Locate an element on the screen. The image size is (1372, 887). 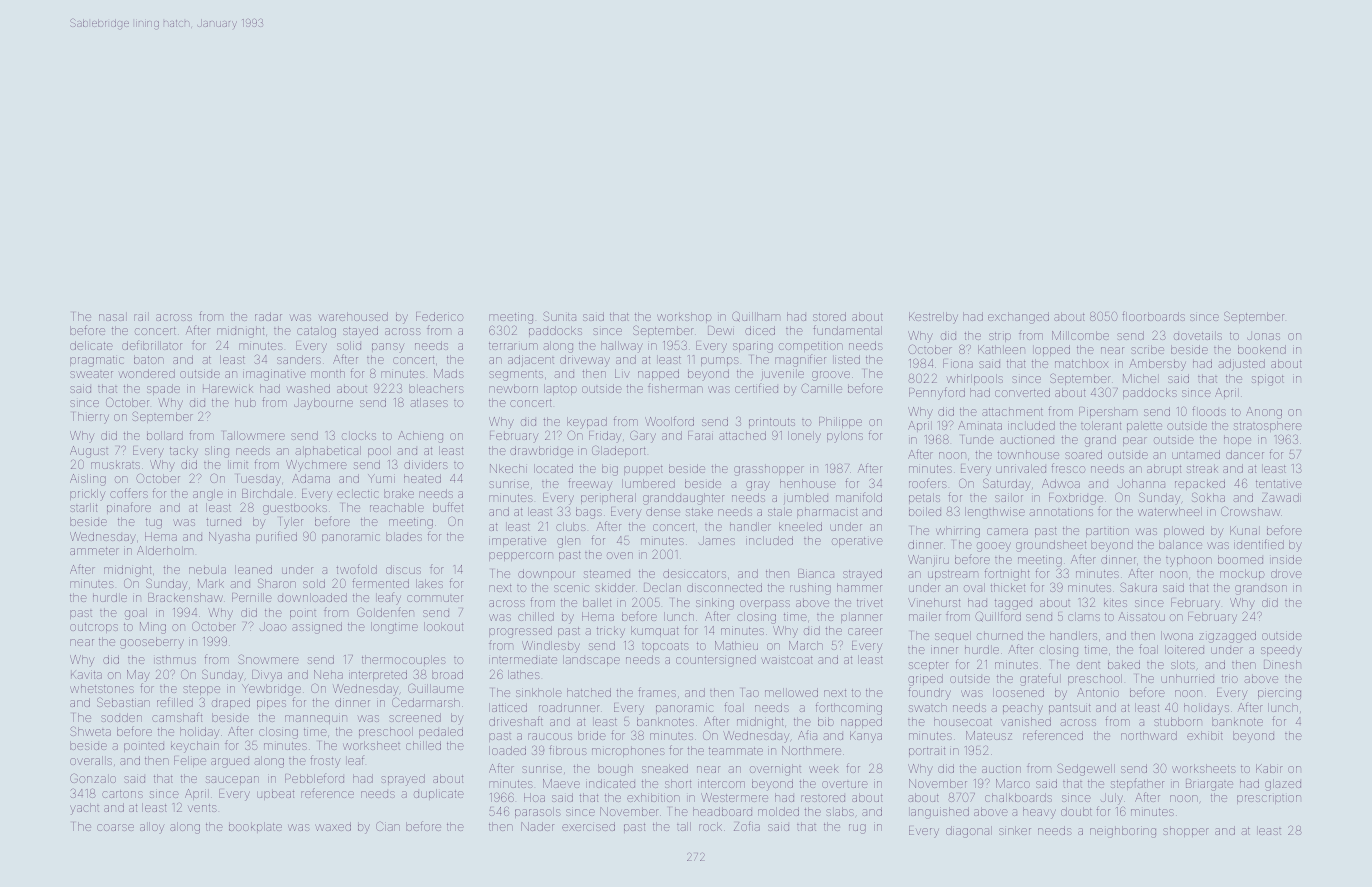
rail is located at coordinates (141, 316).
